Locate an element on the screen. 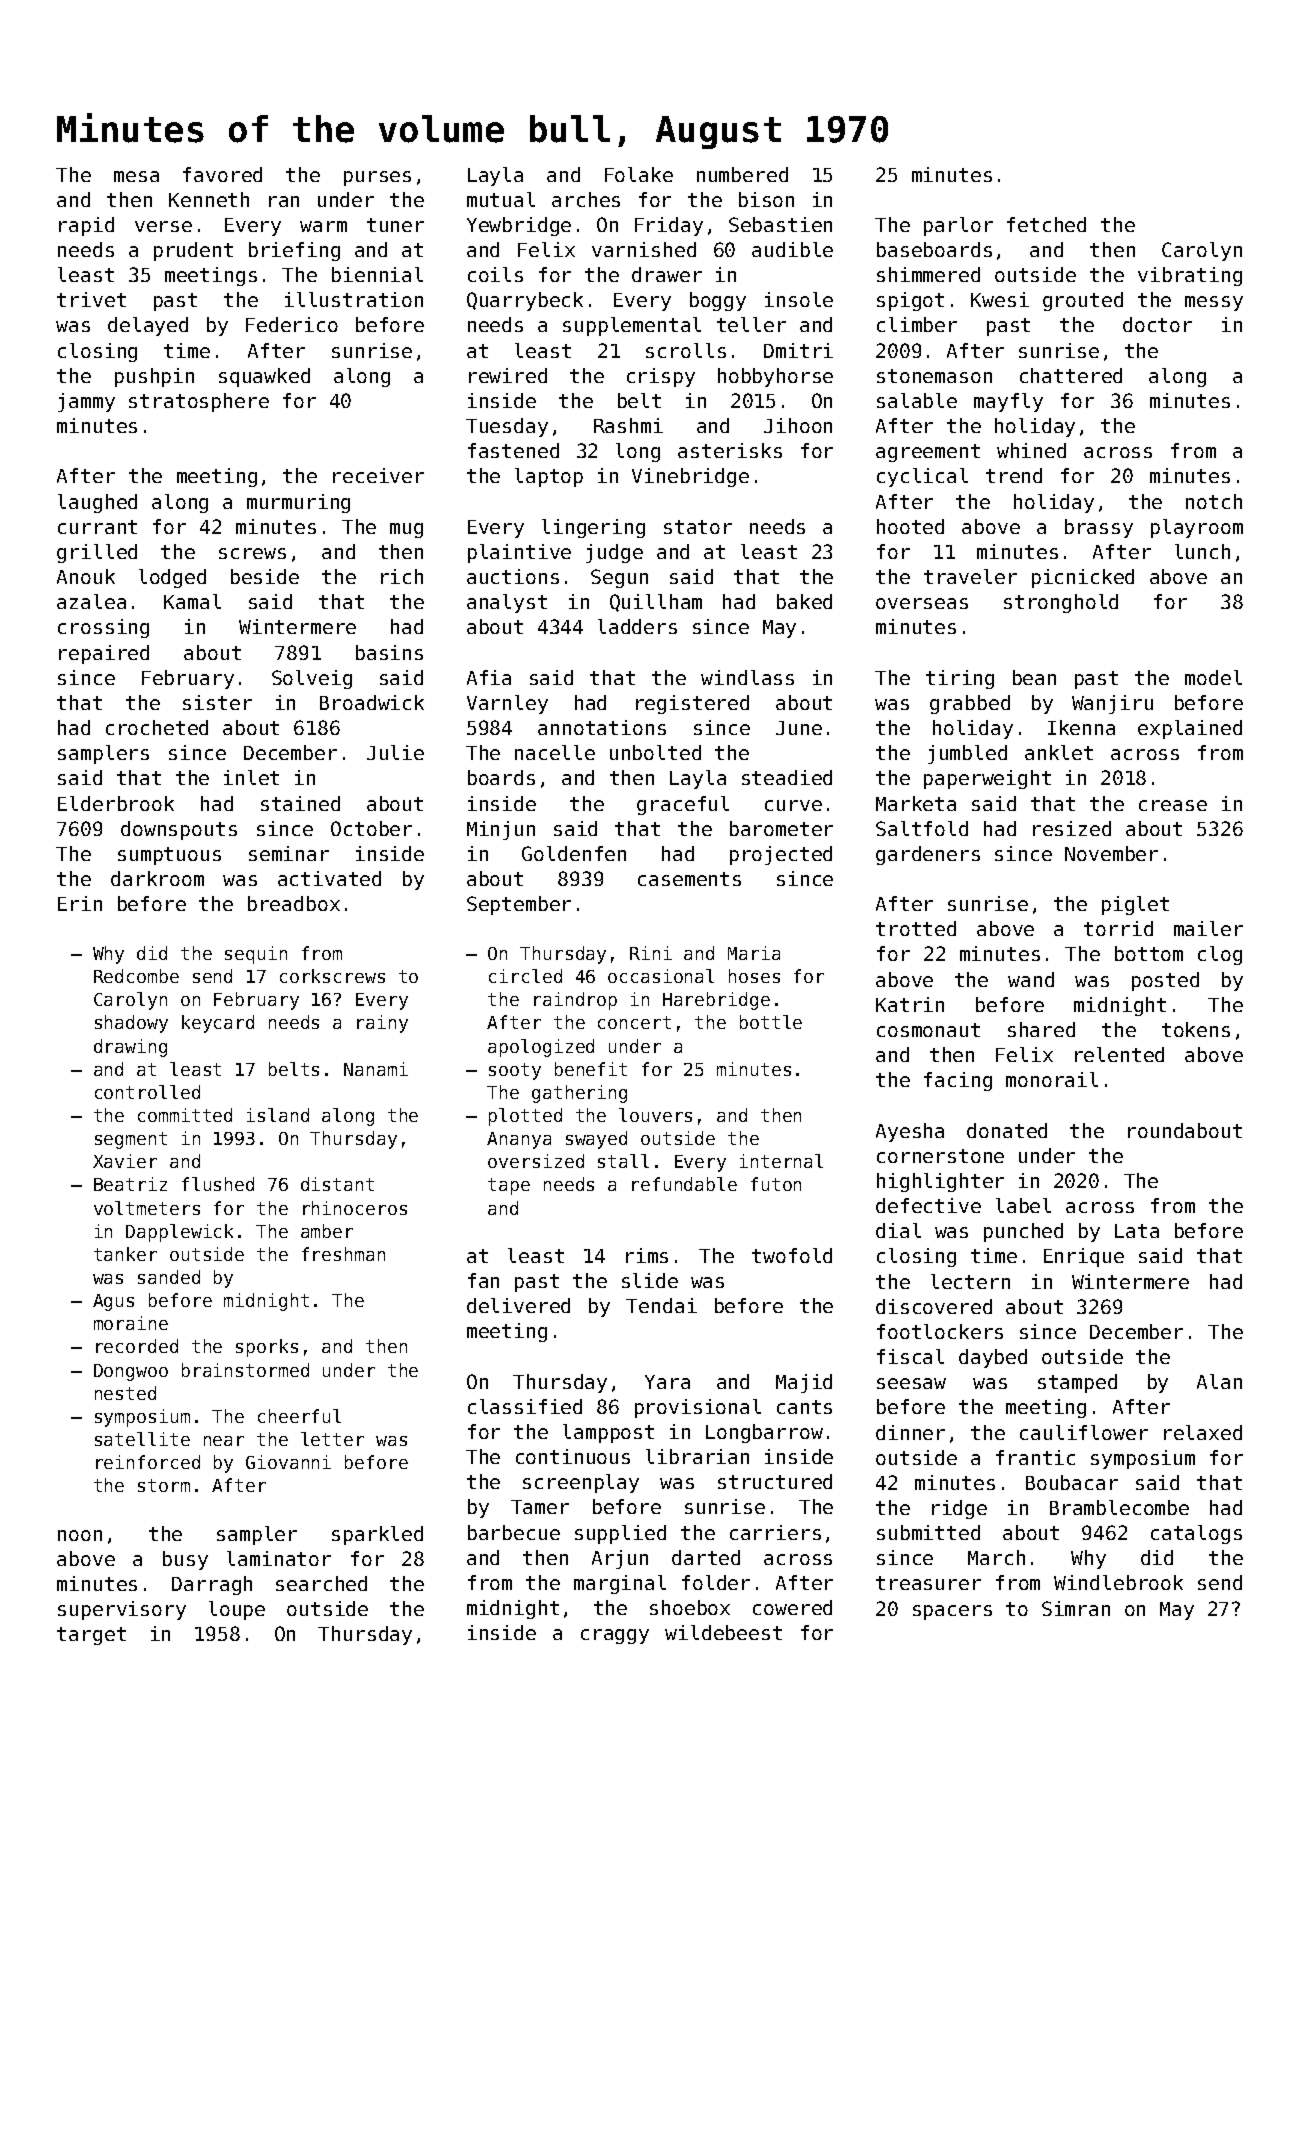 The width and height of the screenshot is (1301, 2142). rainy is located at coordinates (382, 1024).
